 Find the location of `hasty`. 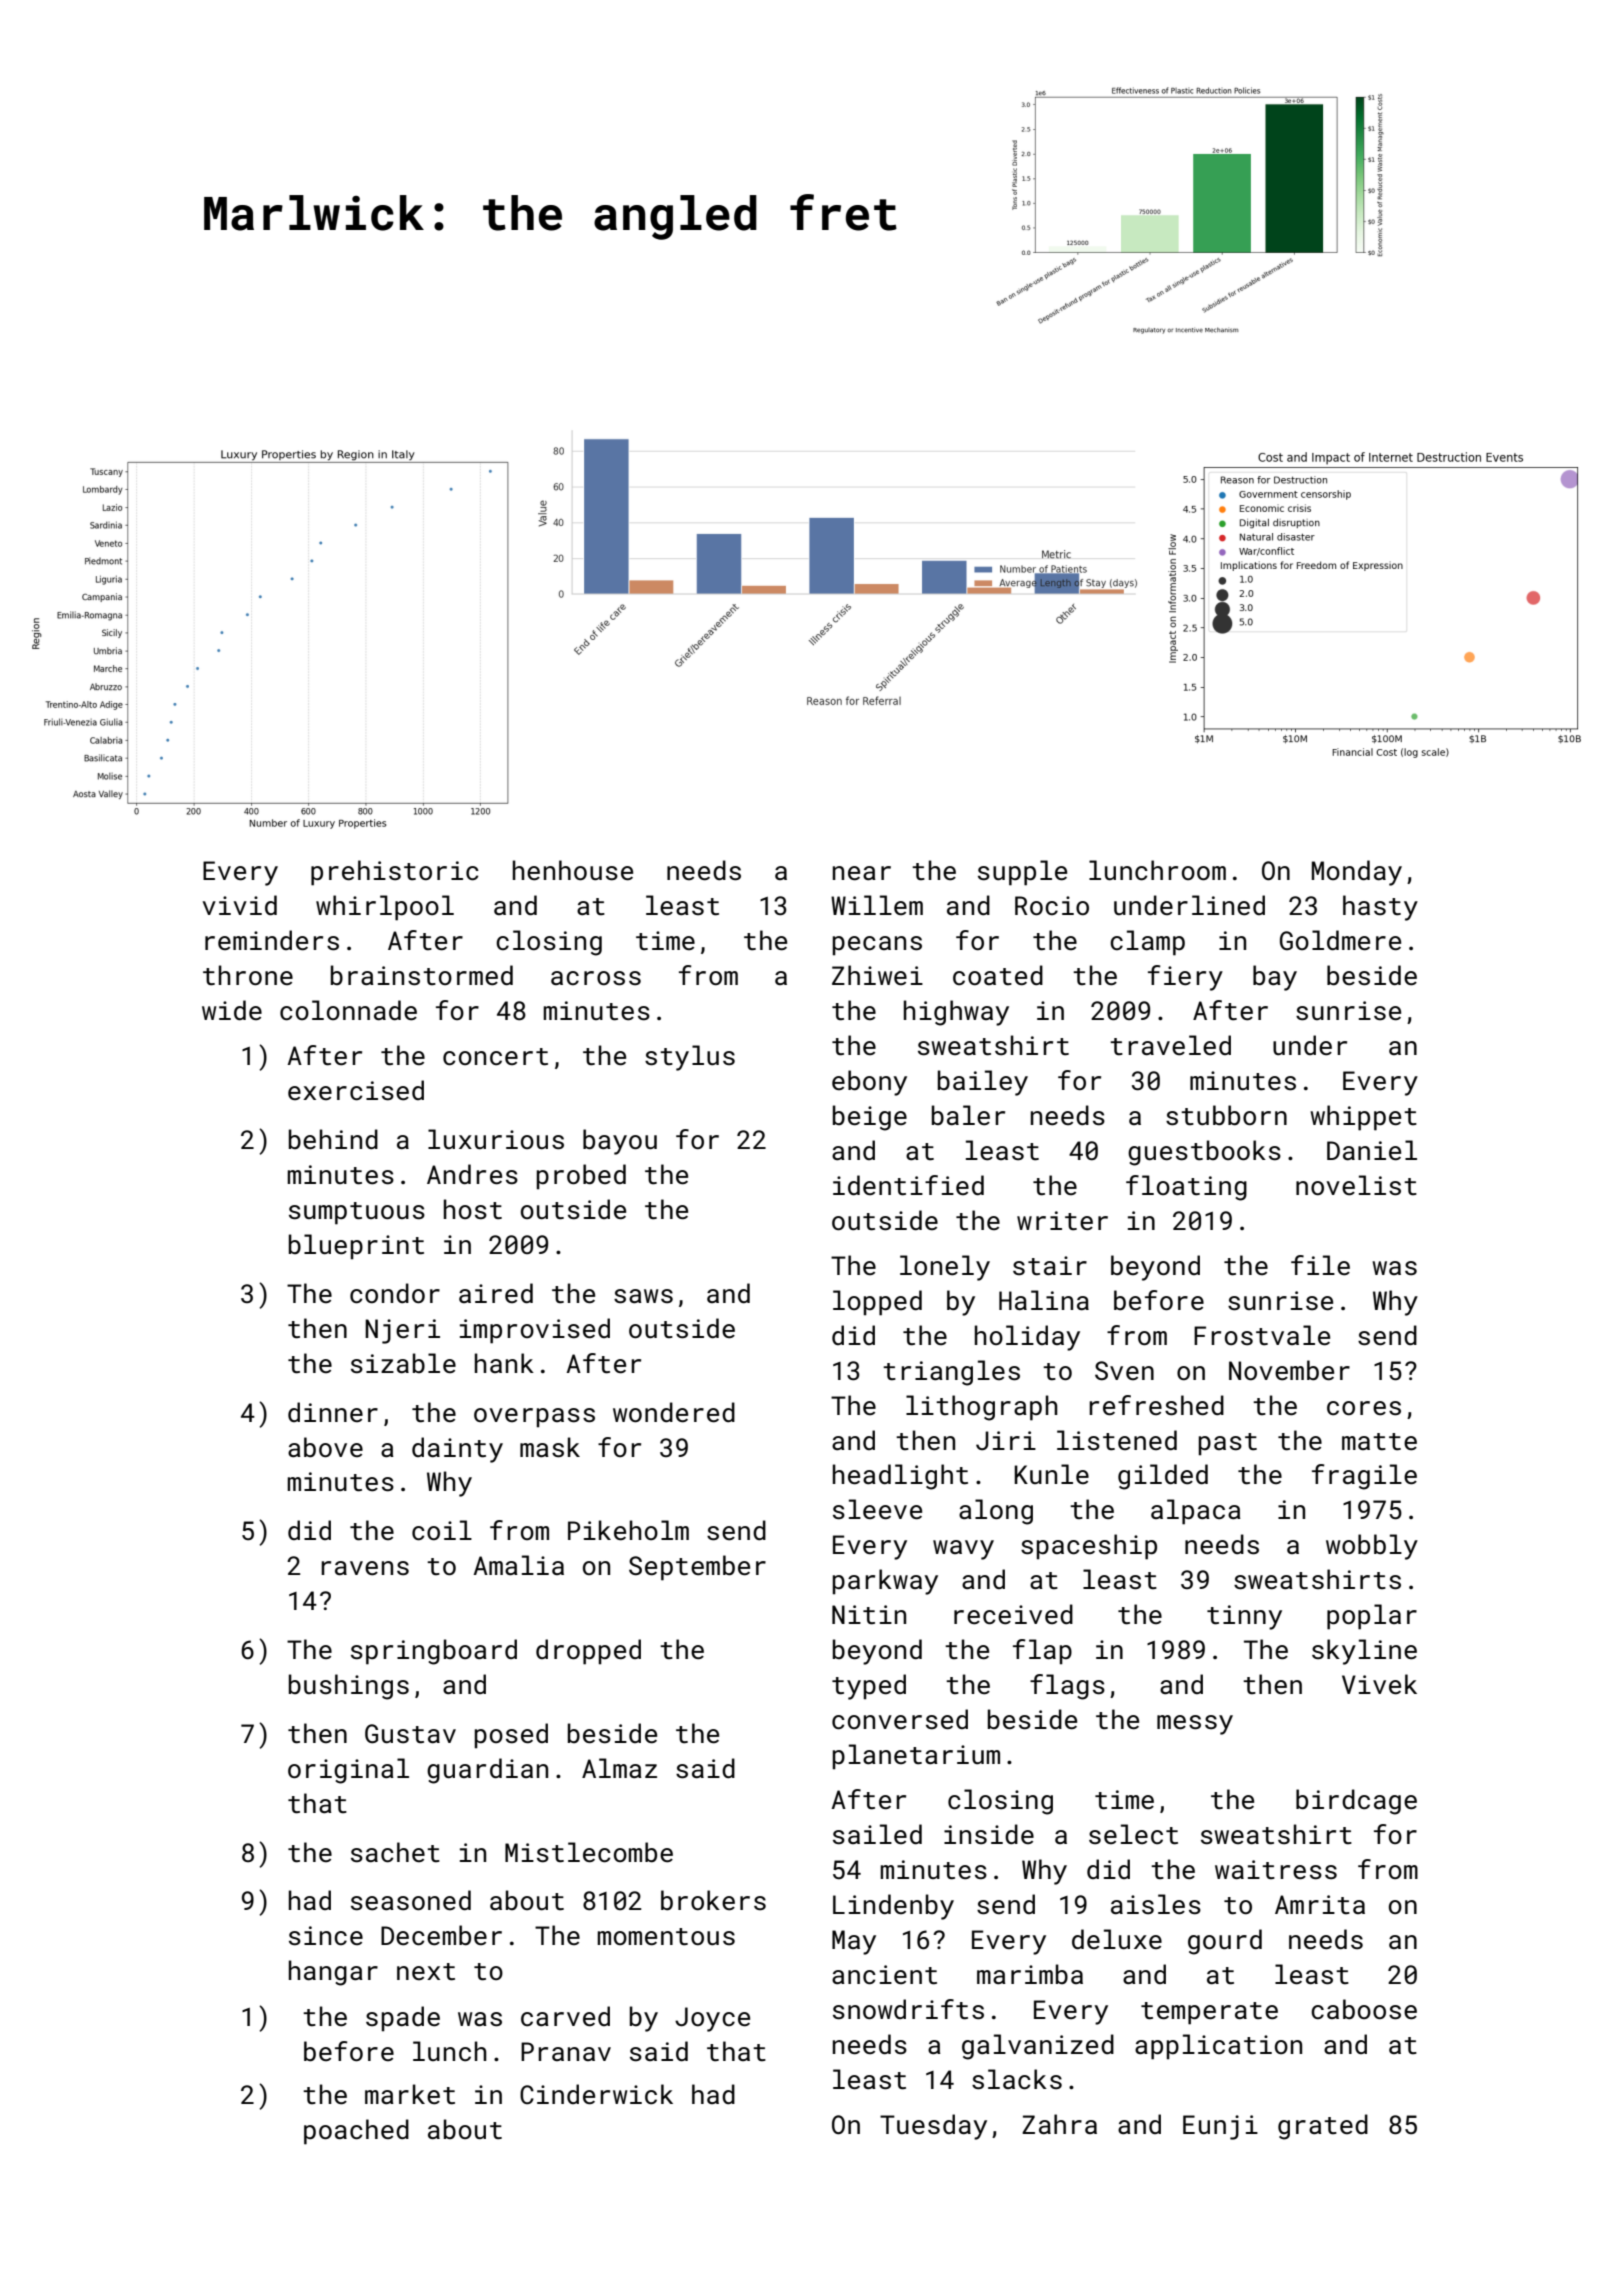

hasty is located at coordinates (1380, 908).
